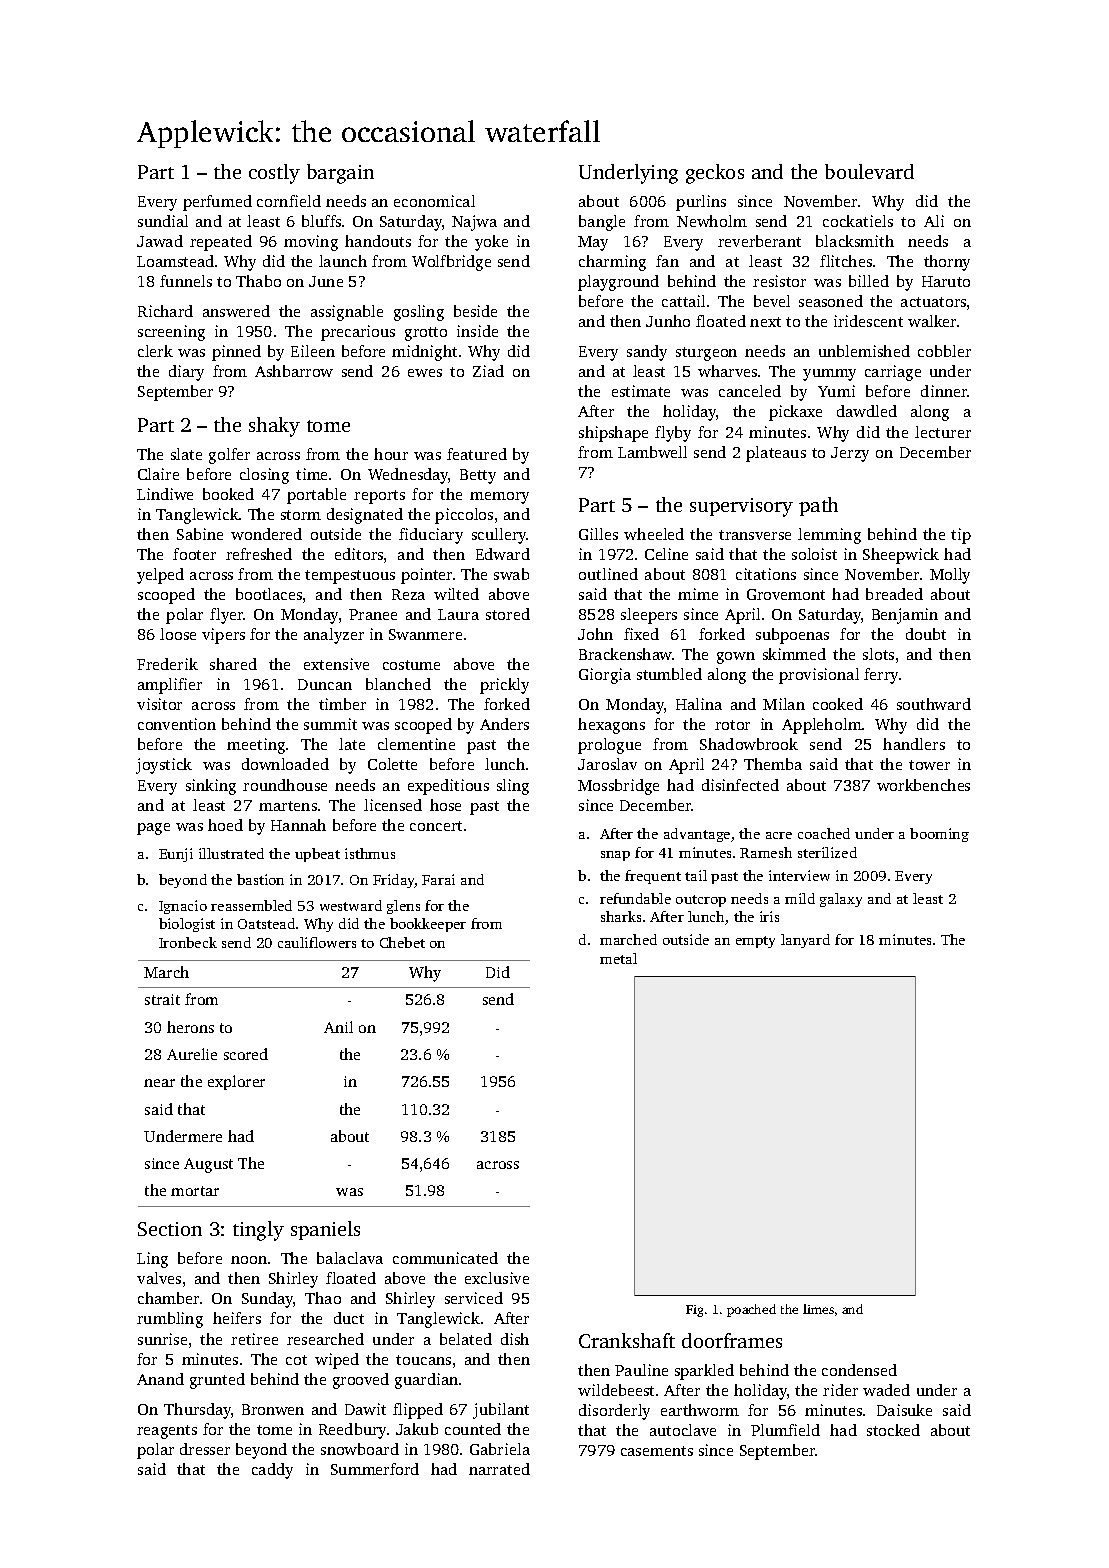 The height and width of the screenshot is (1568, 1109). Describe the element at coordinates (838, 704) in the screenshot. I see `cooked` at that location.
